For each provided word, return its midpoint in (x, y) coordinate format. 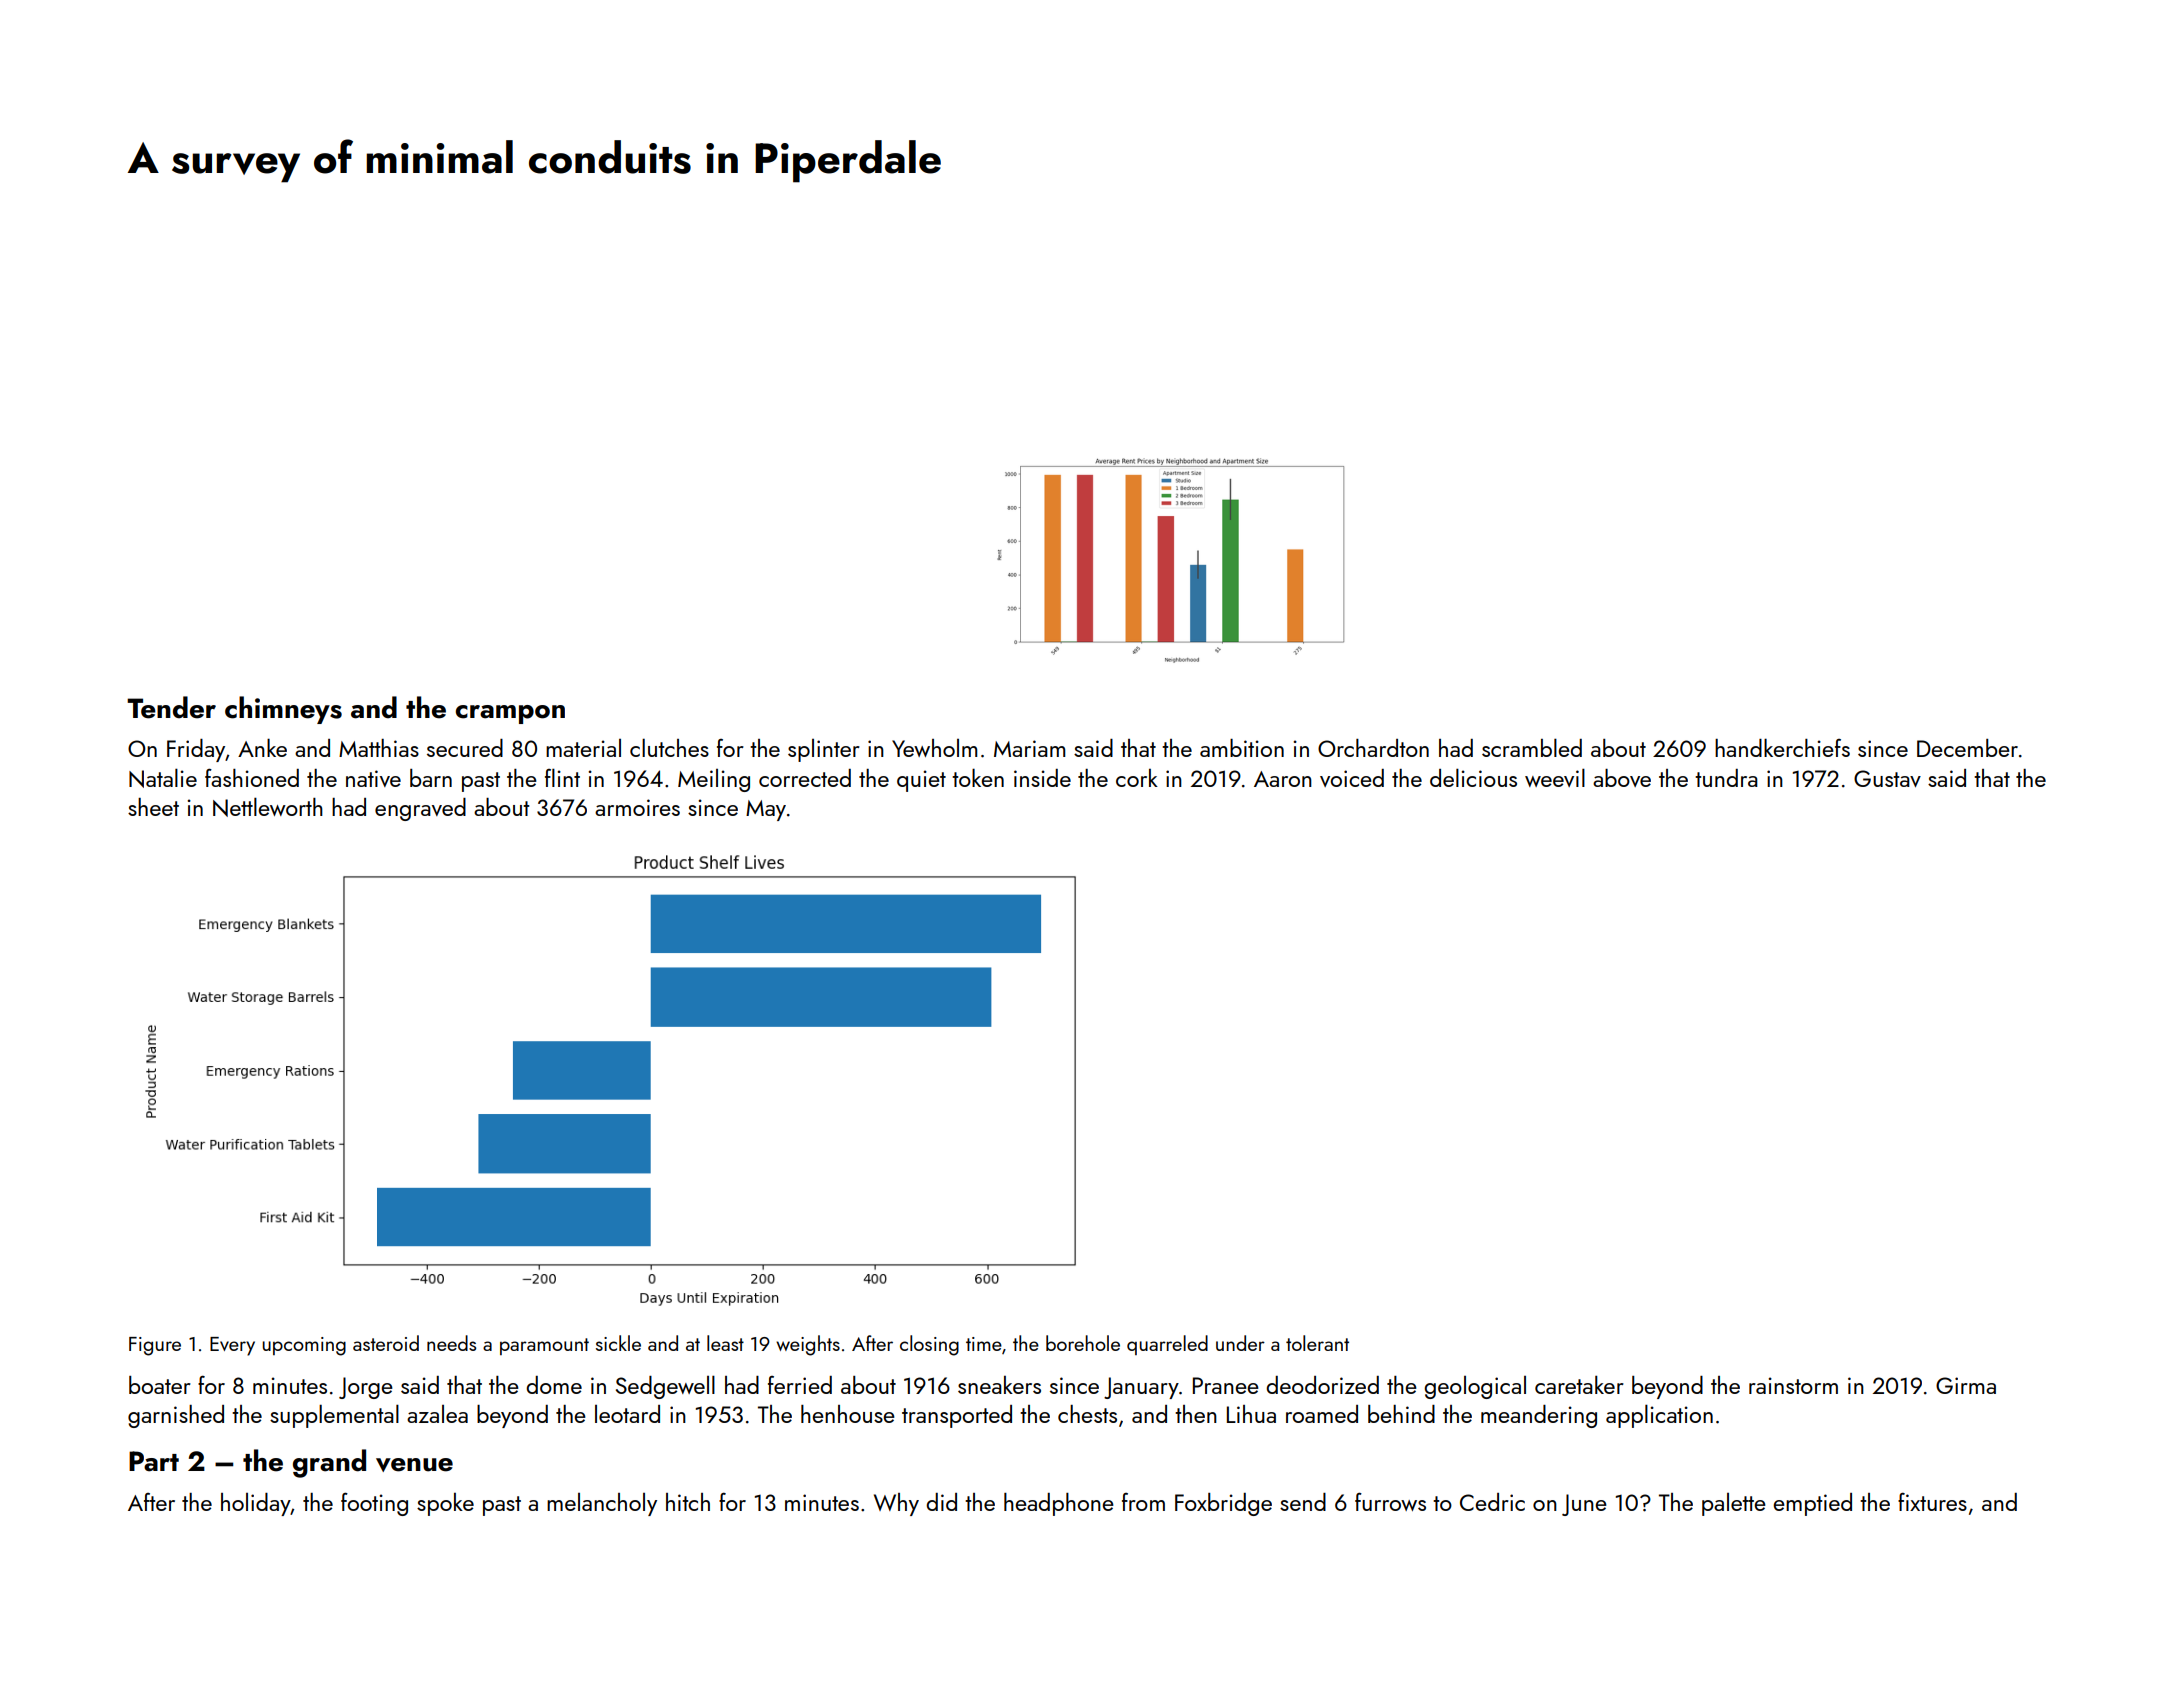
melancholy (602, 1504)
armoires (637, 807)
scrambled (1532, 747)
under (1240, 1343)
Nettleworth (268, 807)
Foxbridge (1223, 1504)
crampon (510, 714)
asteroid (386, 1343)
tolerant (1317, 1343)
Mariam (1029, 748)
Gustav (1887, 778)
